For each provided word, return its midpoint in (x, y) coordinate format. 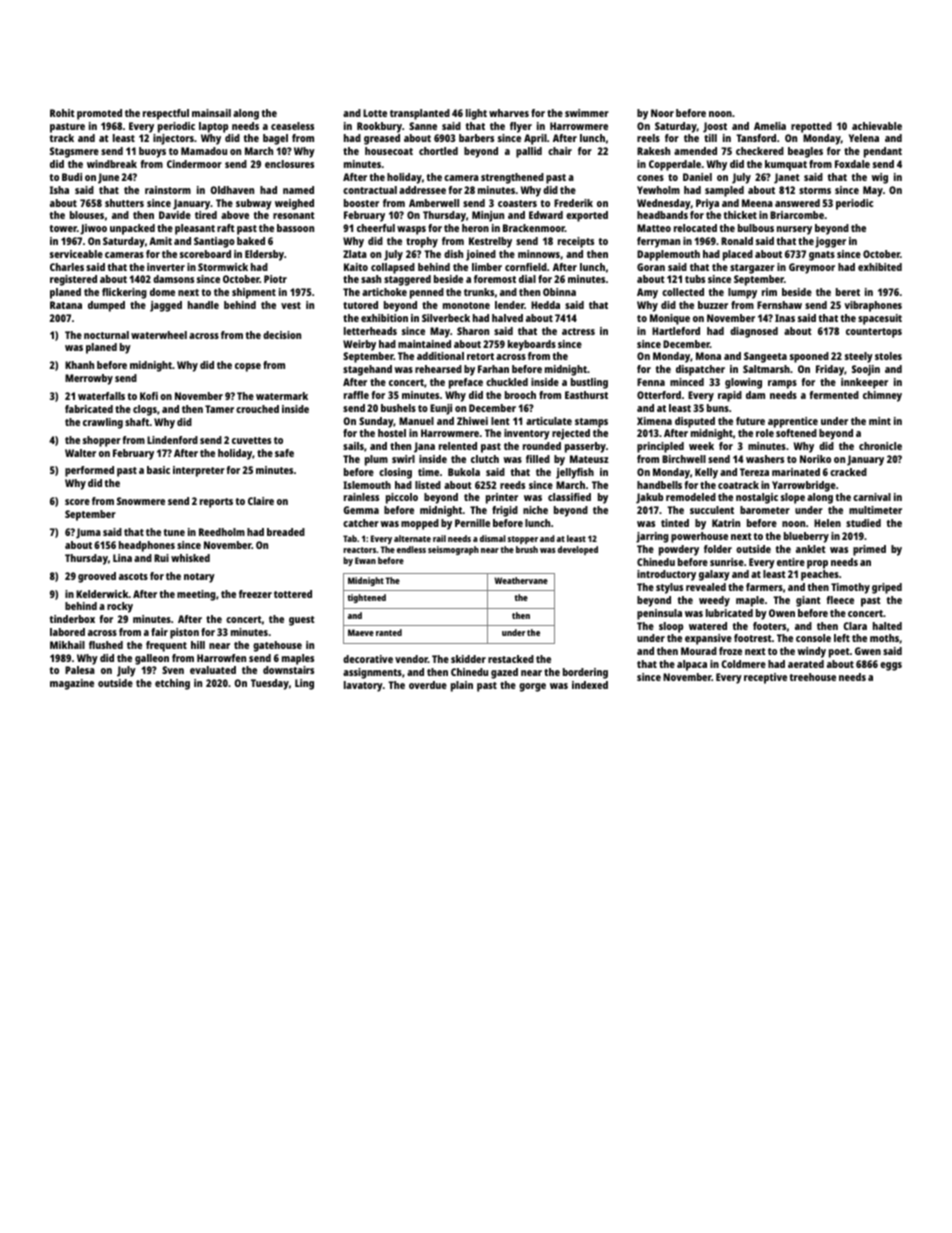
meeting (196, 595)
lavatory (363, 686)
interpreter (199, 471)
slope (793, 498)
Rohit (62, 113)
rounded (542, 446)
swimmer (587, 113)
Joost (715, 127)
